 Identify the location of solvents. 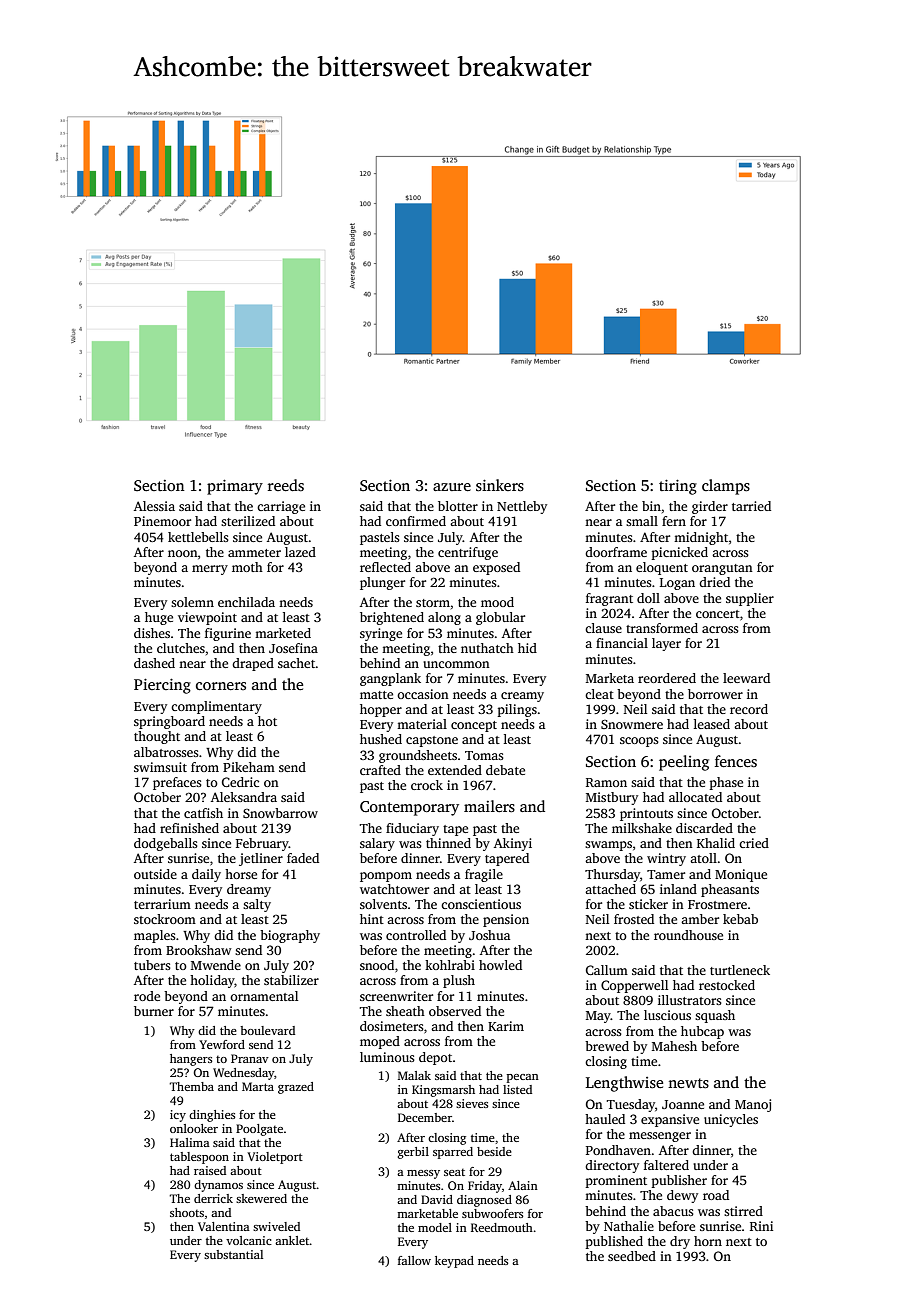
(383, 904).
